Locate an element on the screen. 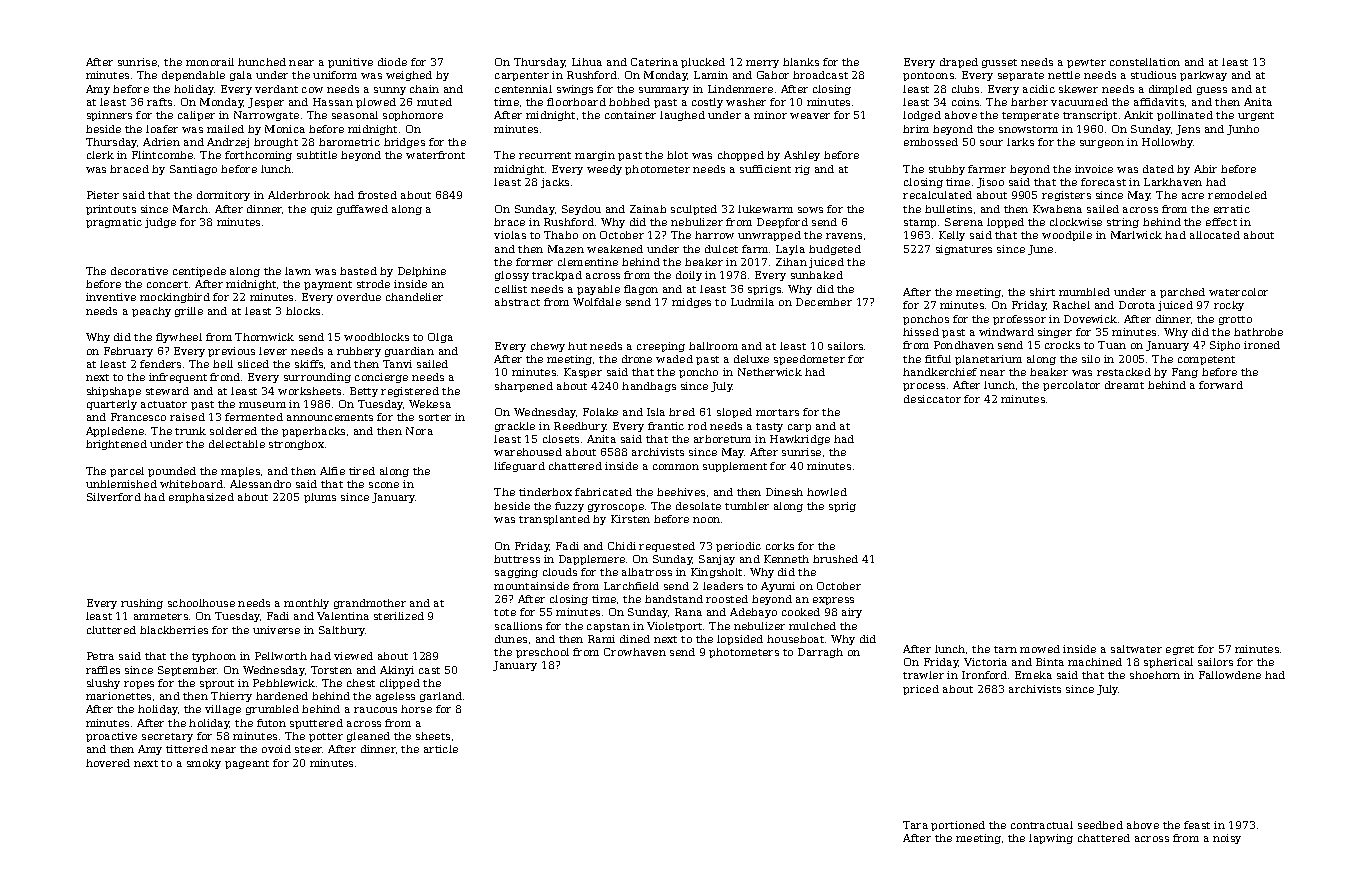  peachy is located at coordinates (151, 312).
